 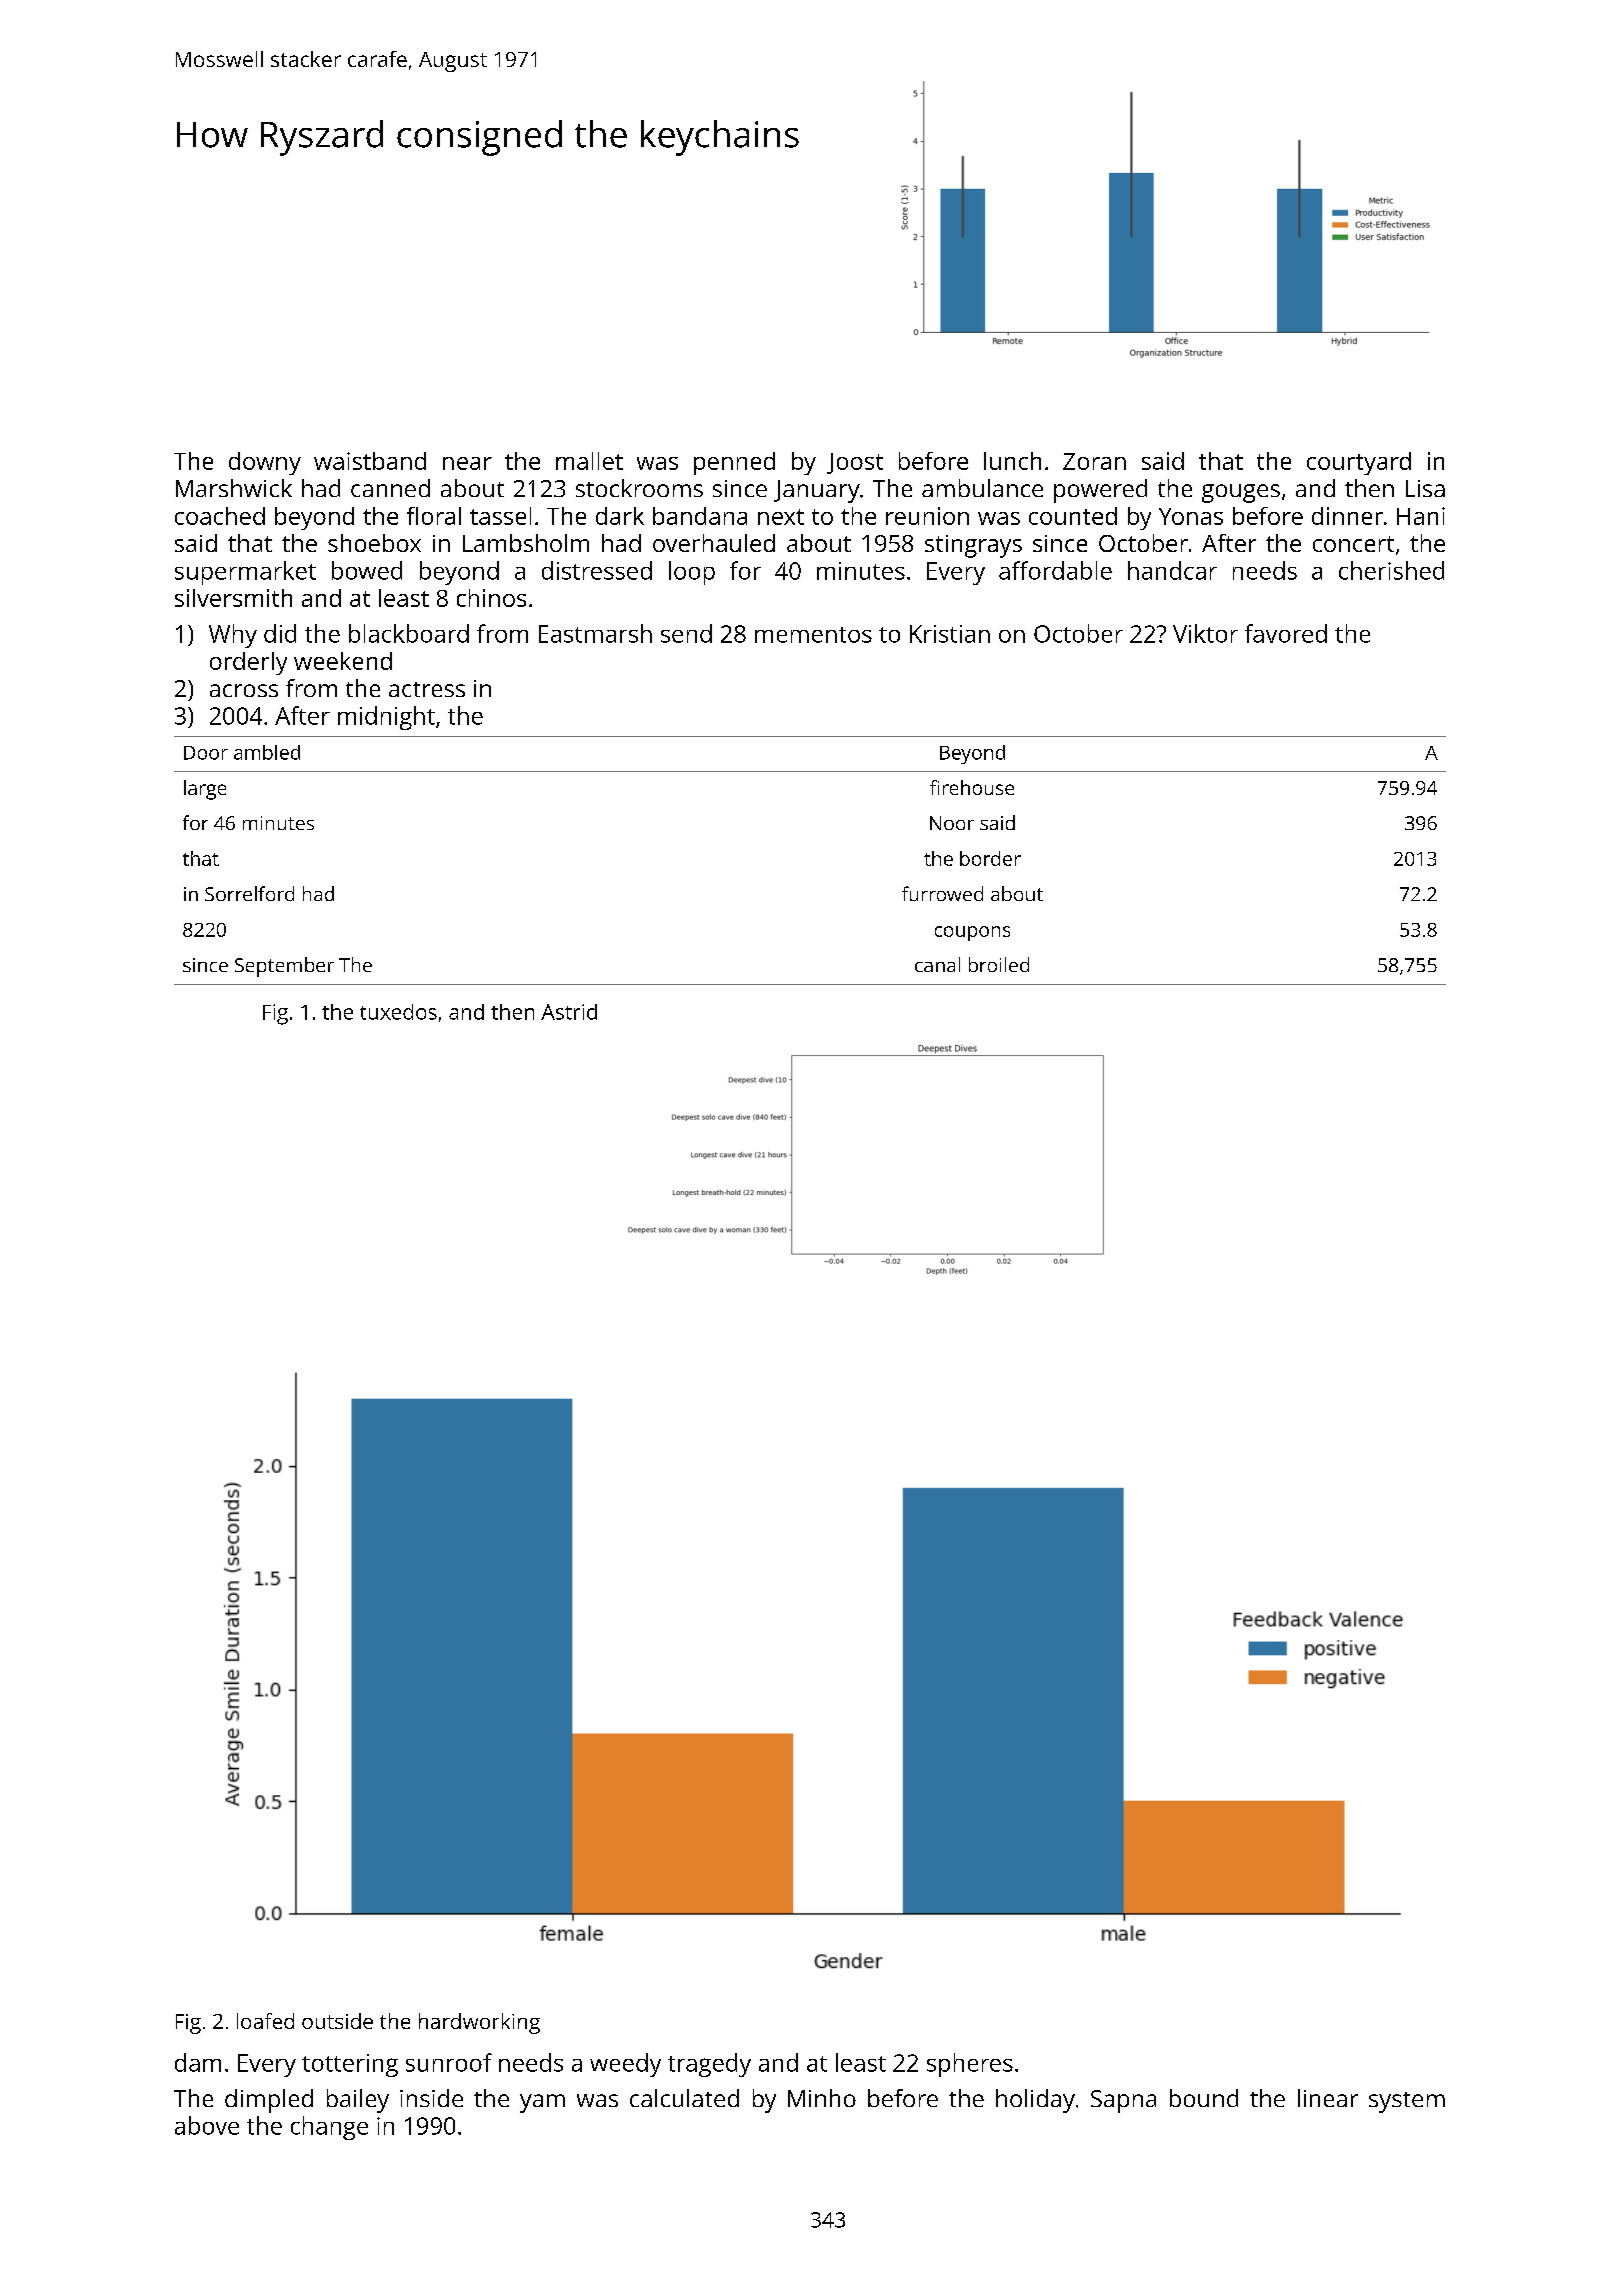 I want to click on loop, so click(x=692, y=573).
